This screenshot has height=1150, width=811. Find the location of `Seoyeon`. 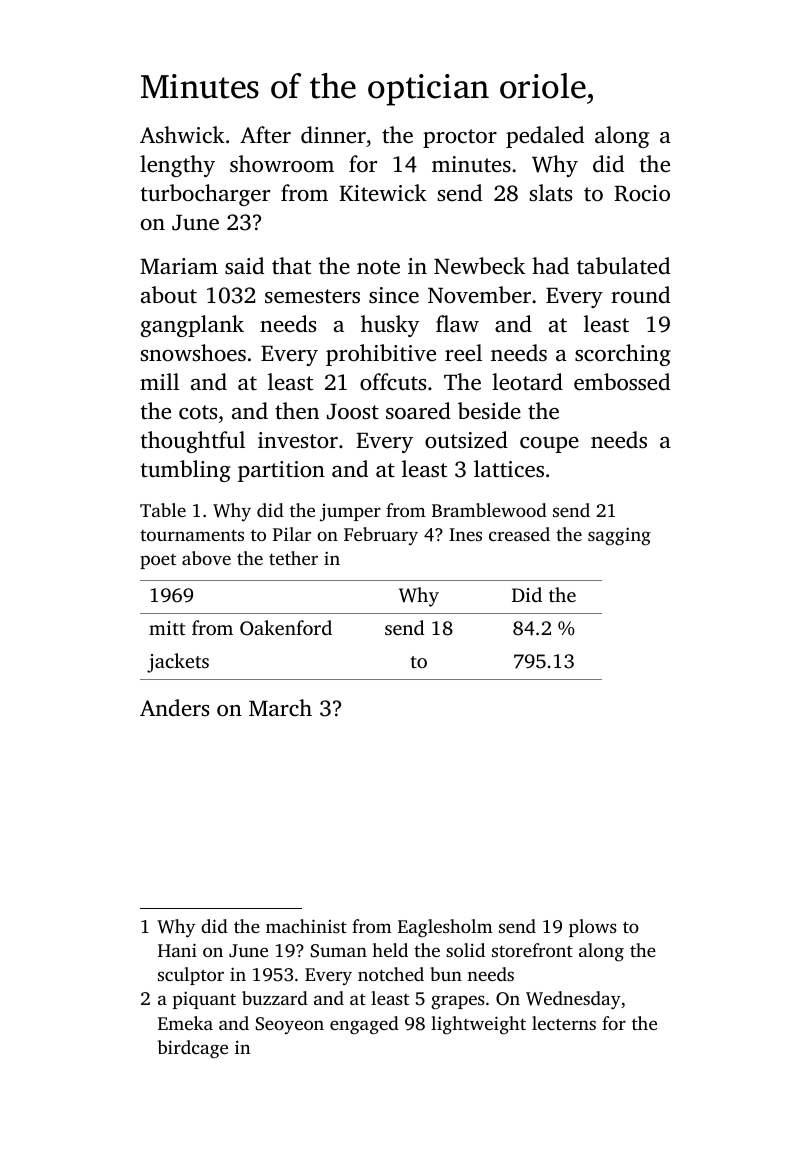

Seoyeon is located at coordinates (289, 1025).
